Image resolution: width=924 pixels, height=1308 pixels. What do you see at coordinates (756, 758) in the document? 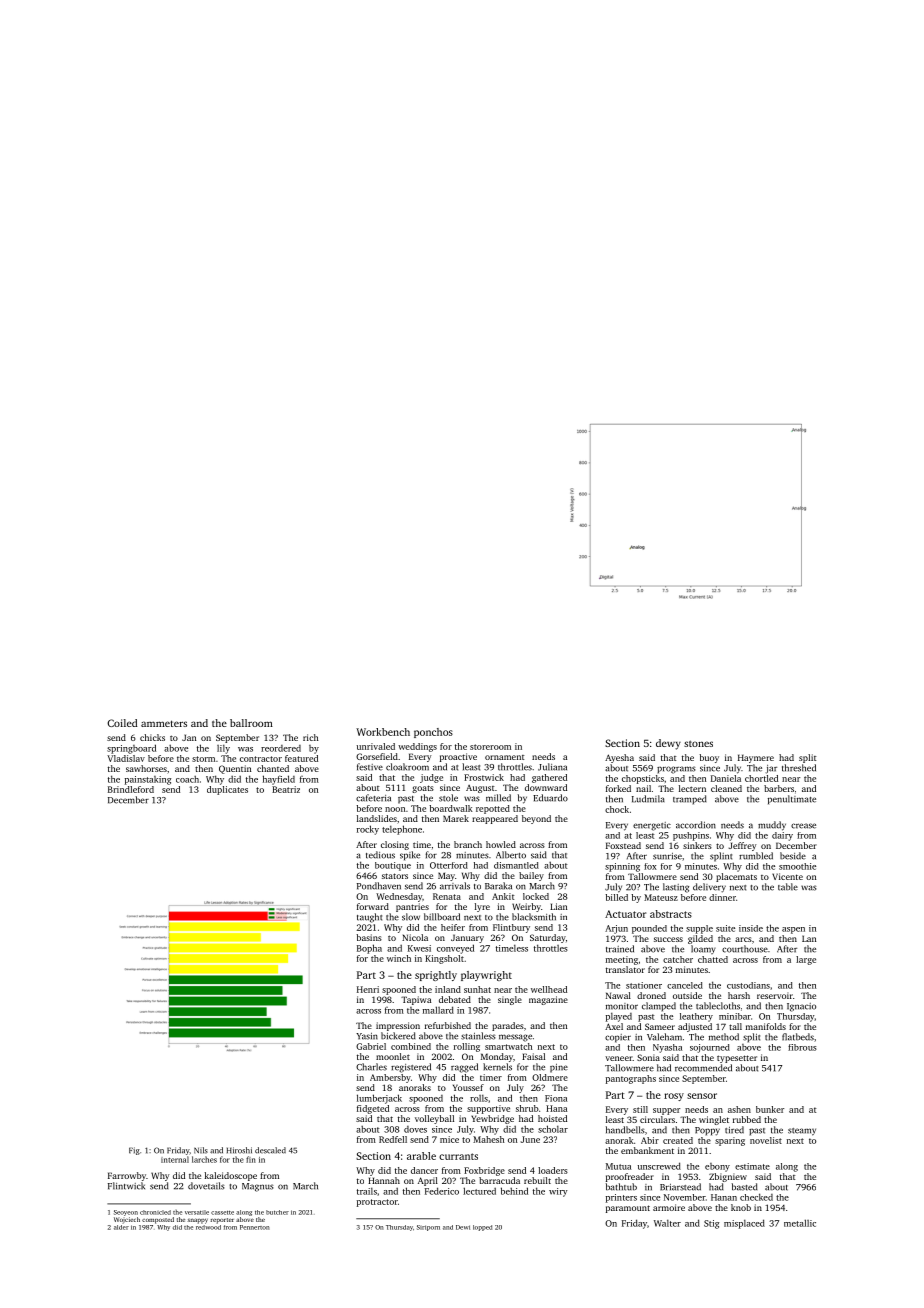
I see `Haymere` at bounding box center [756, 758].
